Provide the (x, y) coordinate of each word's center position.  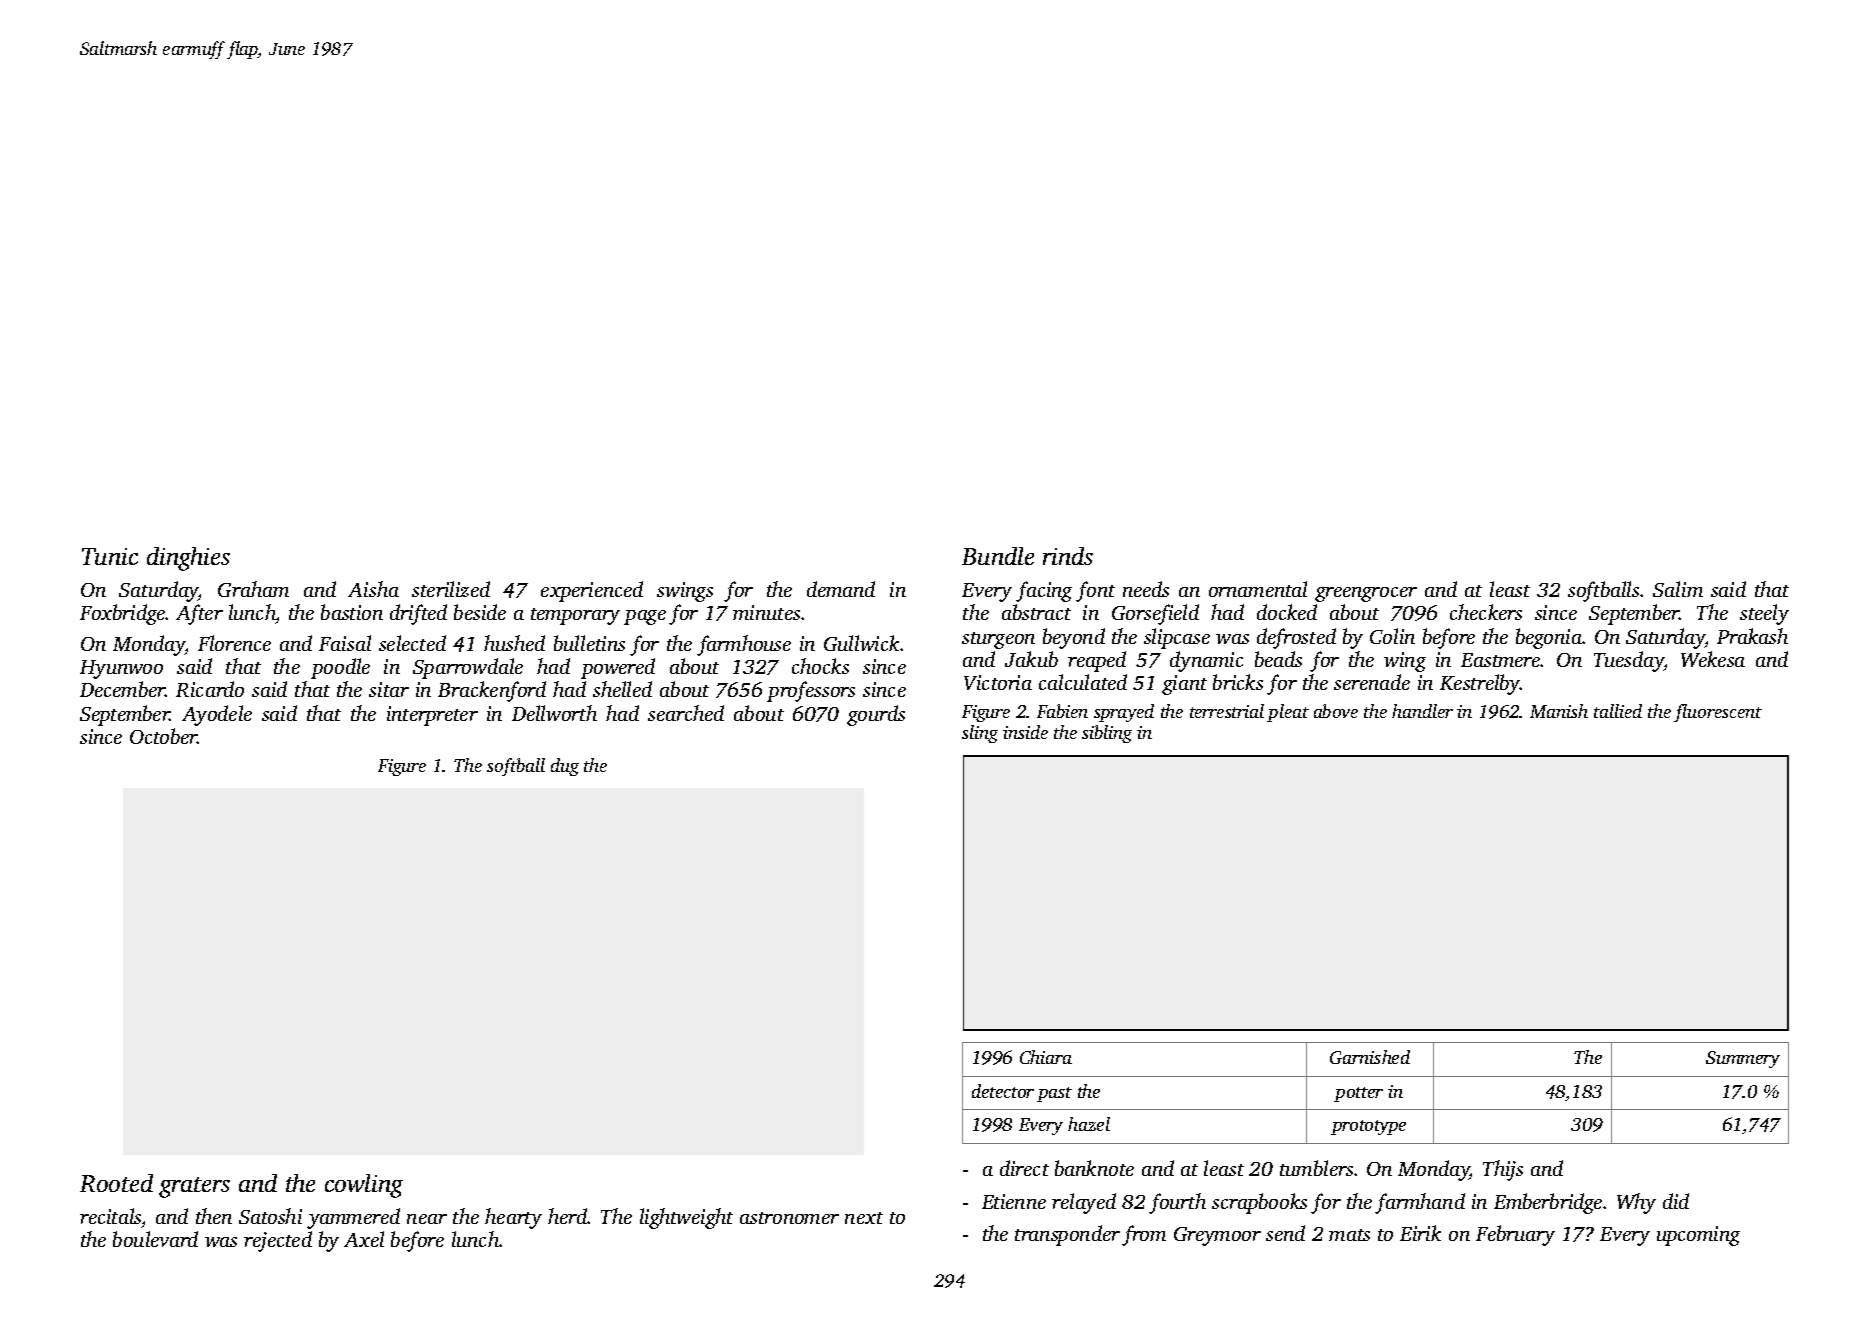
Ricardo (210, 689)
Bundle (998, 556)
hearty (513, 1218)
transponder (1067, 1235)
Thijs (1503, 1170)
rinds (1068, 556)
